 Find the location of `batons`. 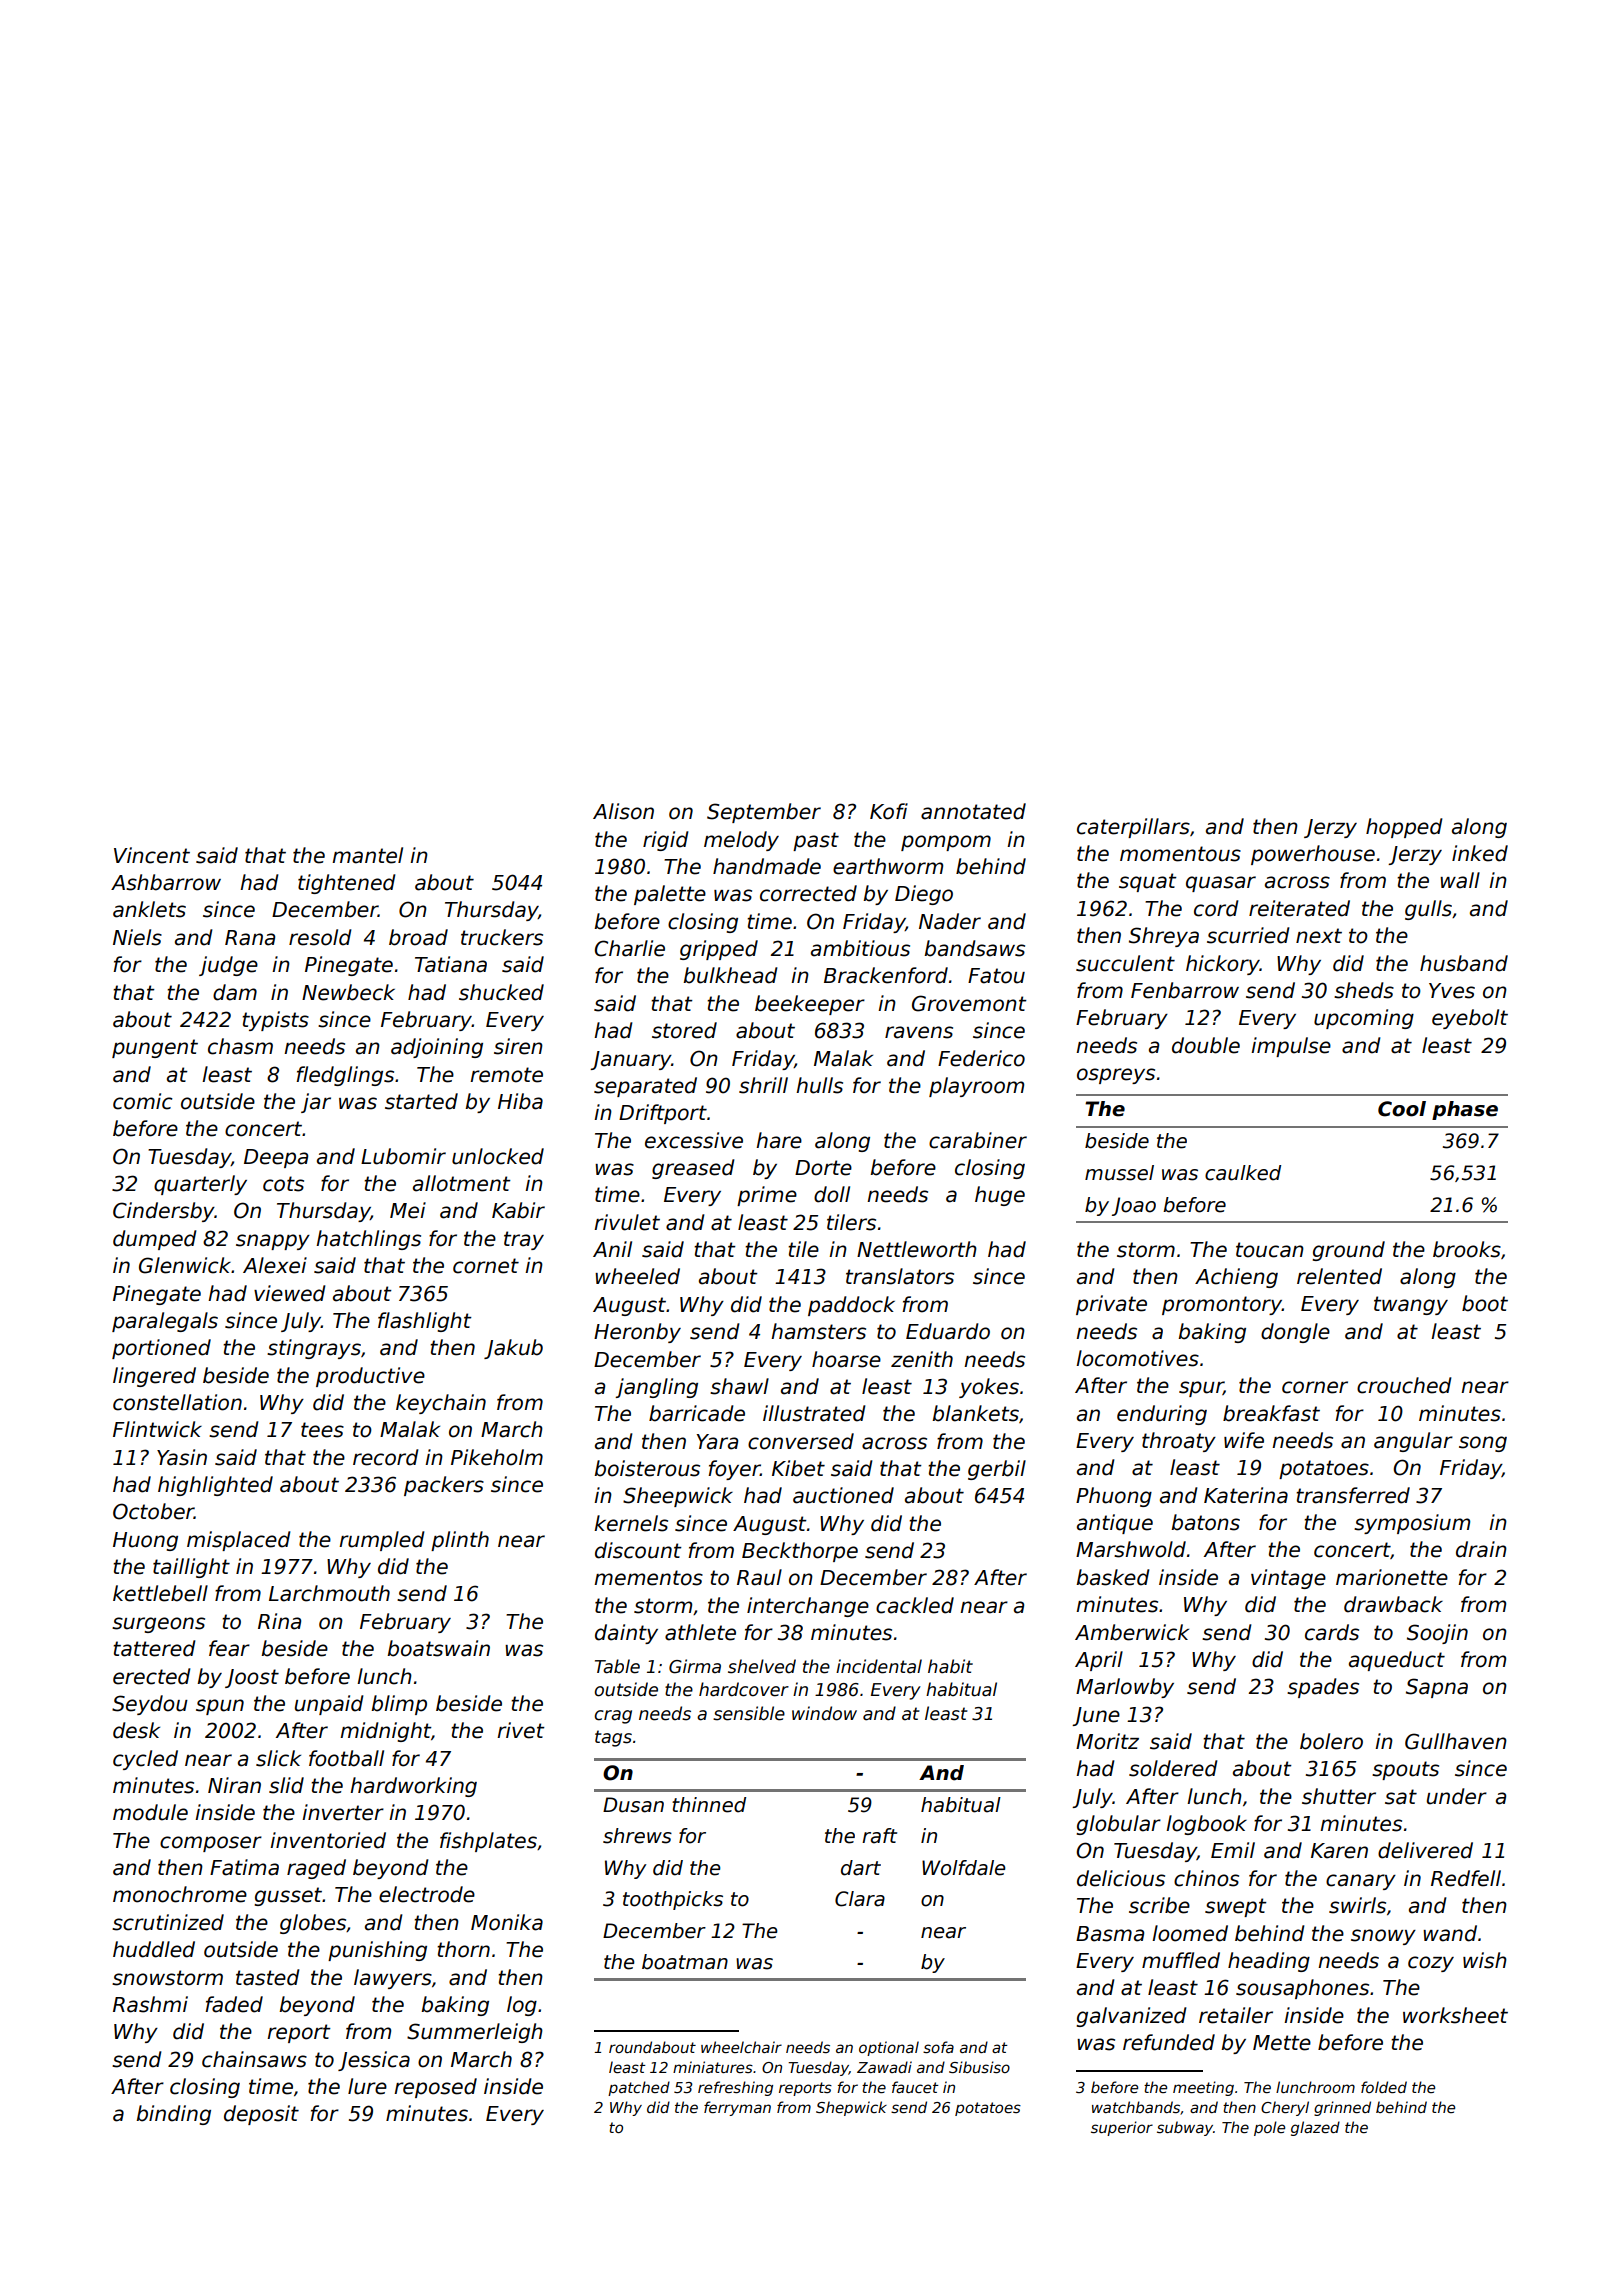

batons is located at coordinates (1205, 1522).
